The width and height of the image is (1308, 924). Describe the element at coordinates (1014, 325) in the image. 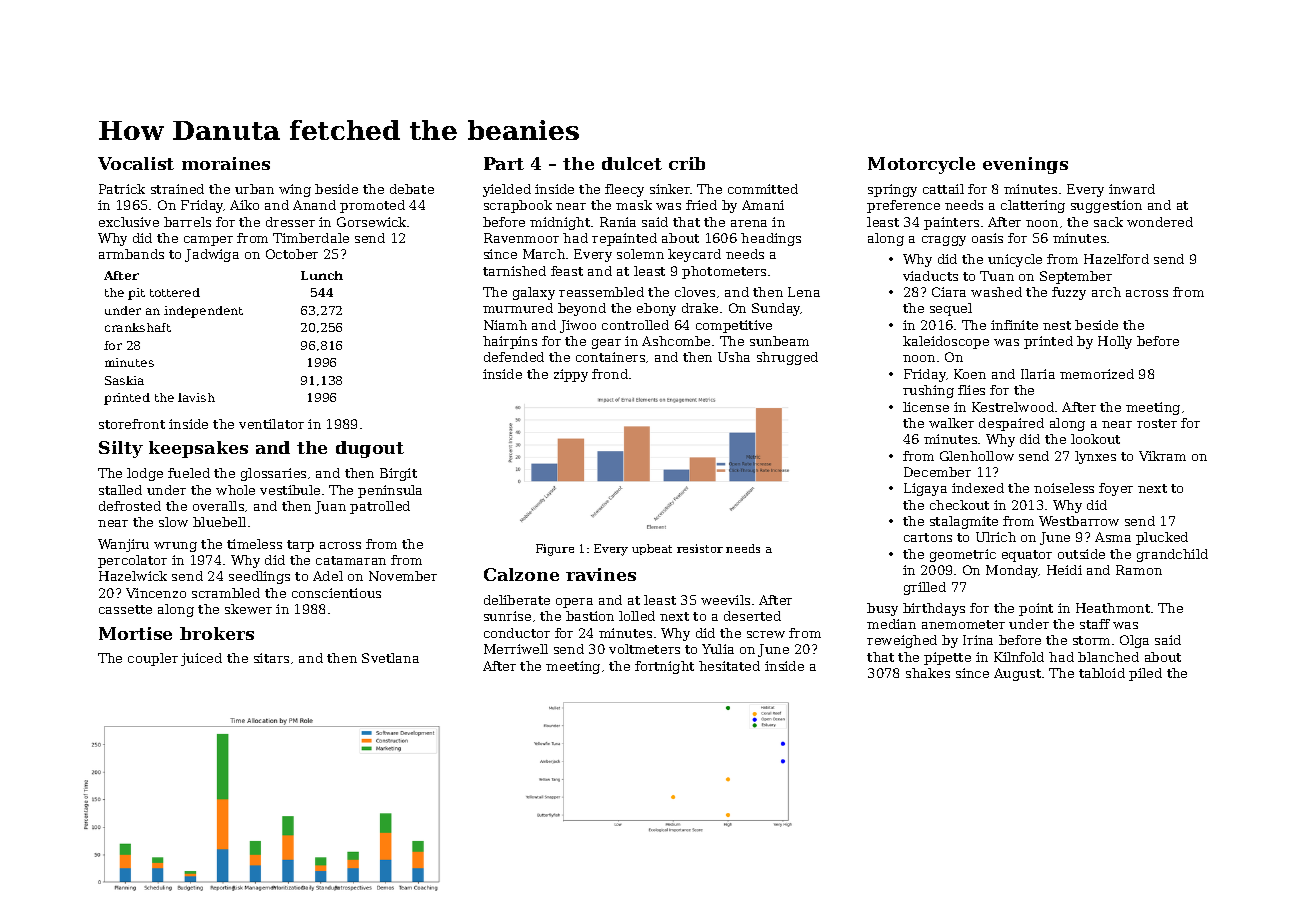

I see `infinite` at that location.
